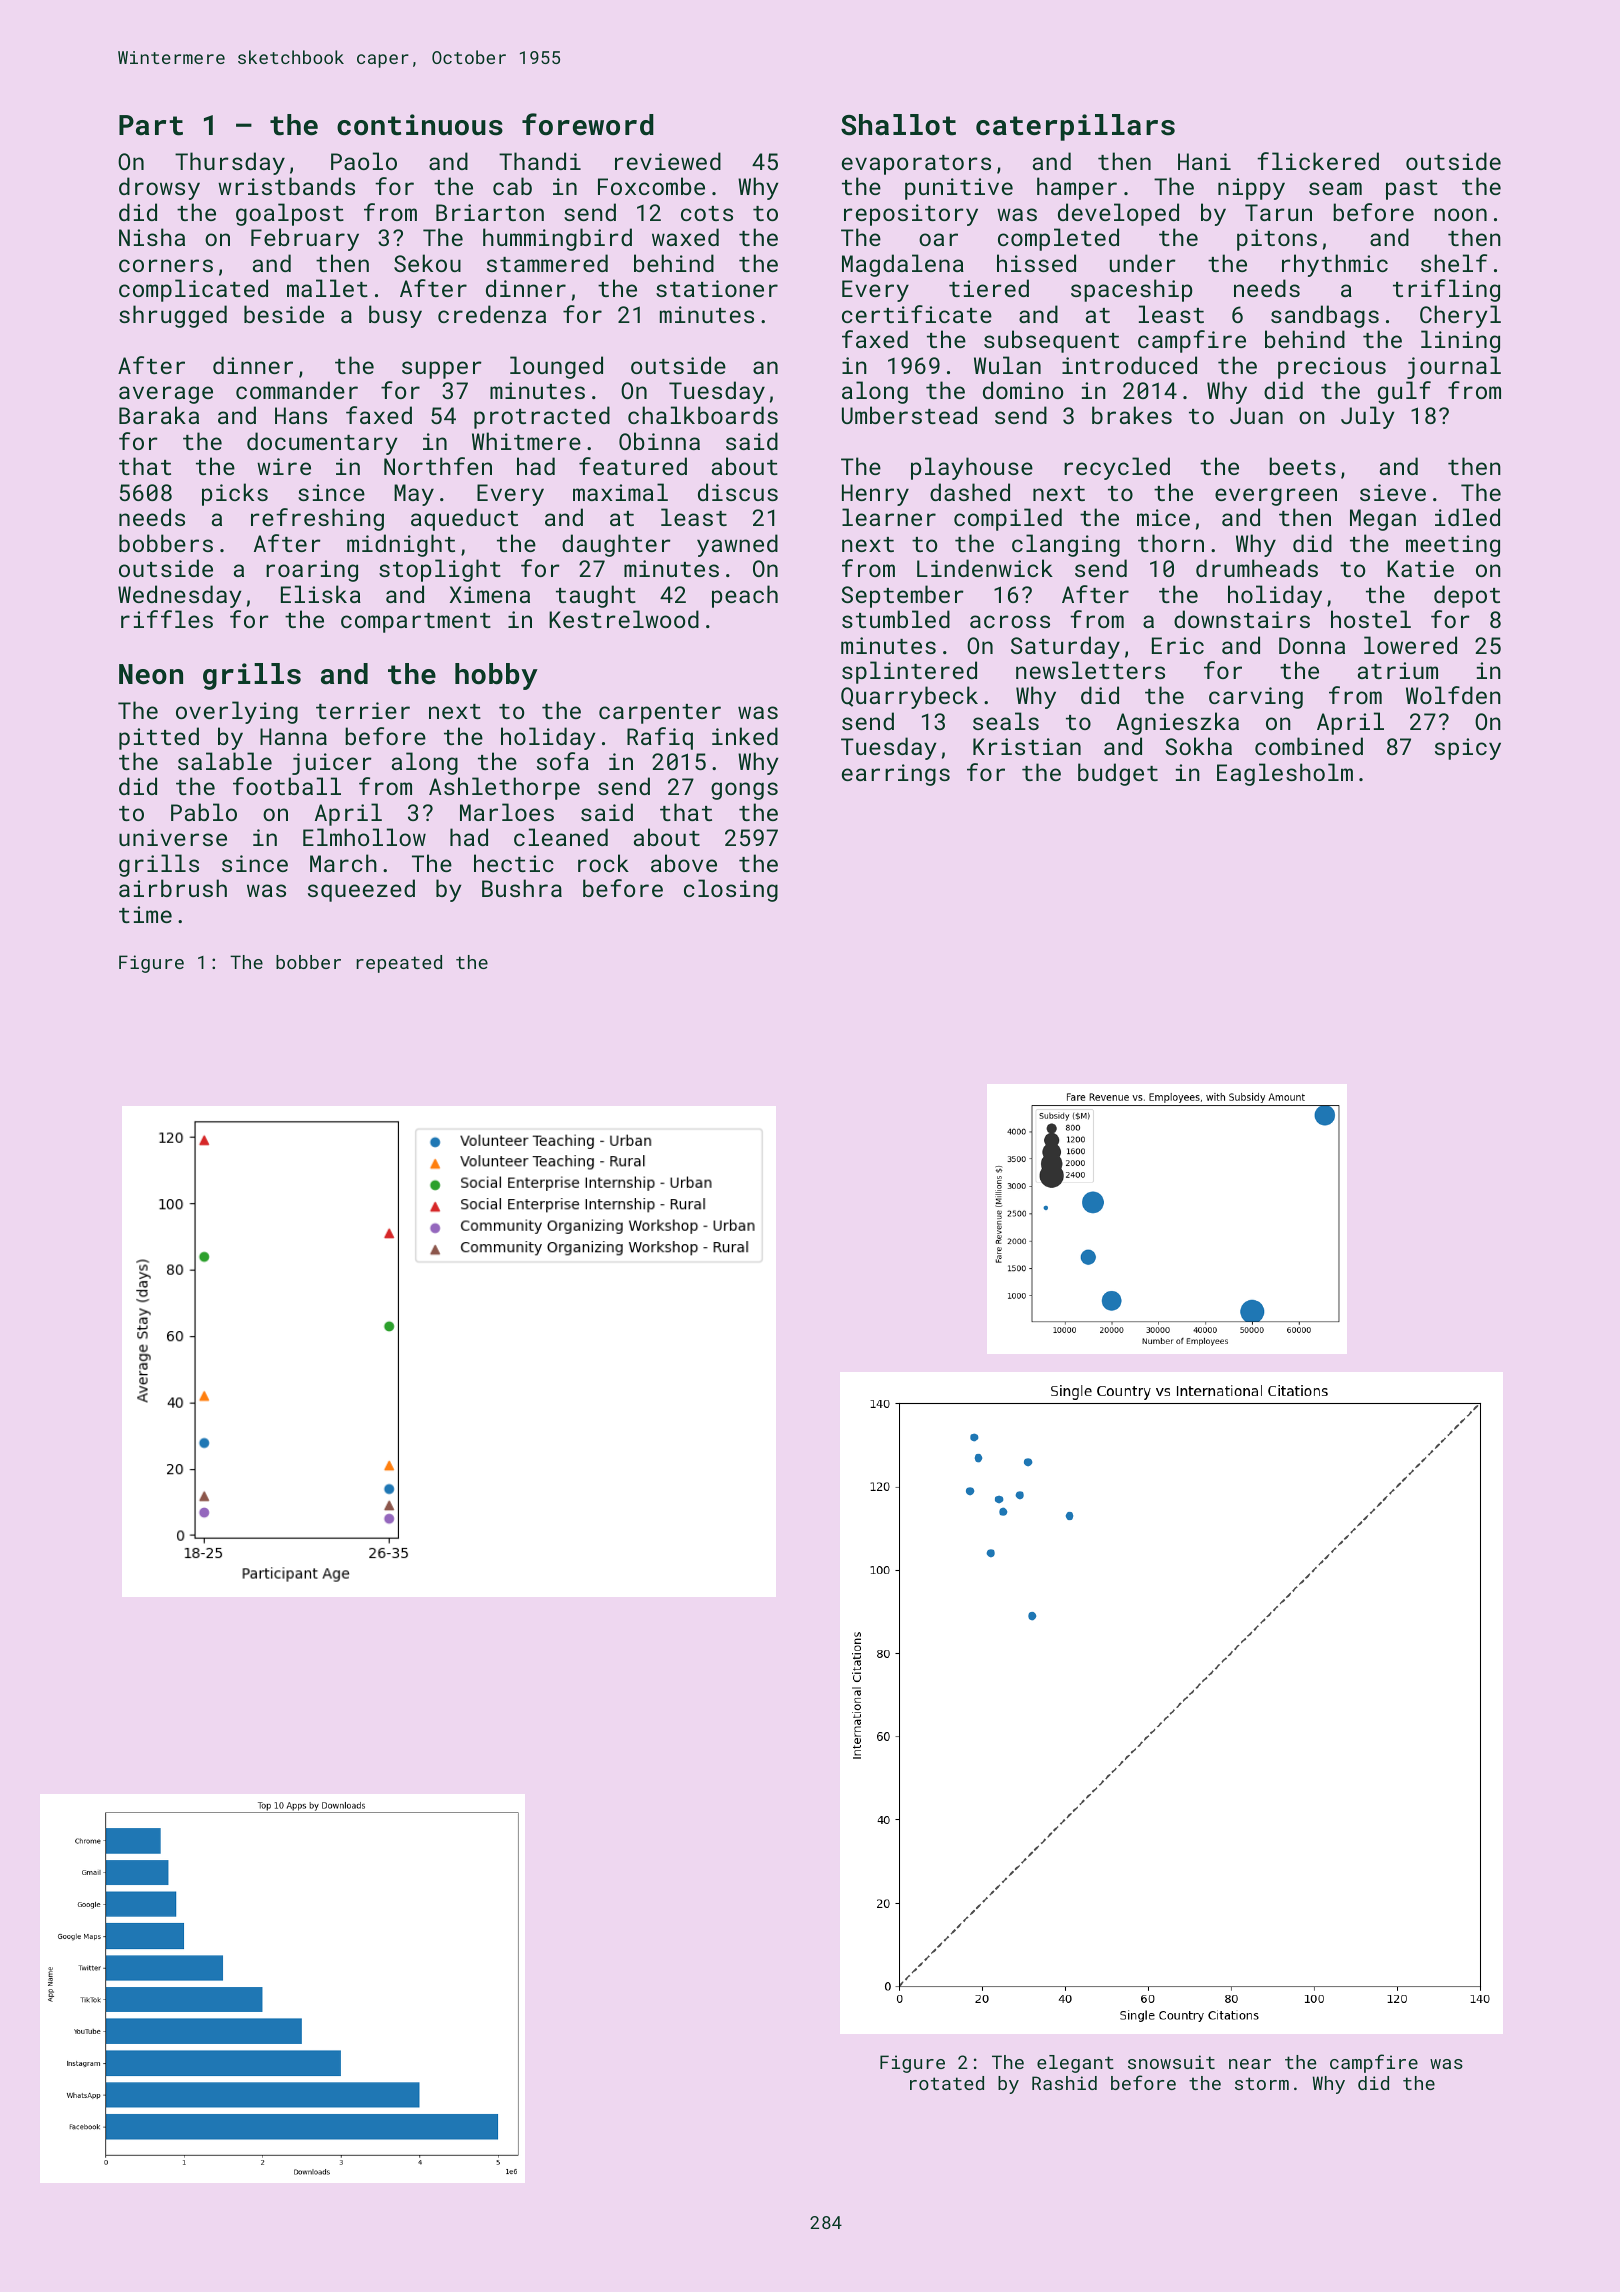  Describe the element at coordinates (911, 215) in the screenshot. I see `repository` at that location.
